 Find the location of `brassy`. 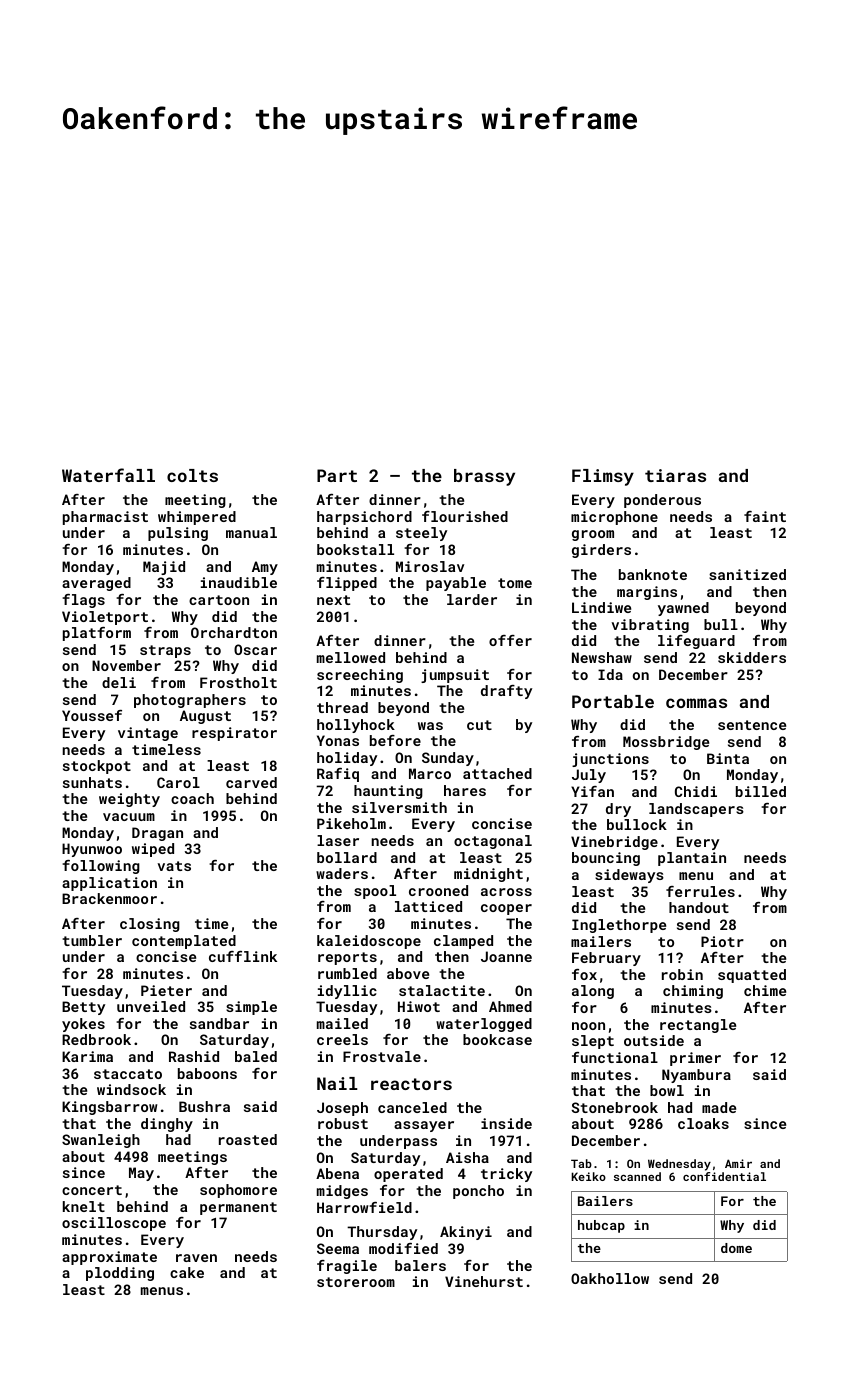

brassy is located at coordinates (484, 477).
